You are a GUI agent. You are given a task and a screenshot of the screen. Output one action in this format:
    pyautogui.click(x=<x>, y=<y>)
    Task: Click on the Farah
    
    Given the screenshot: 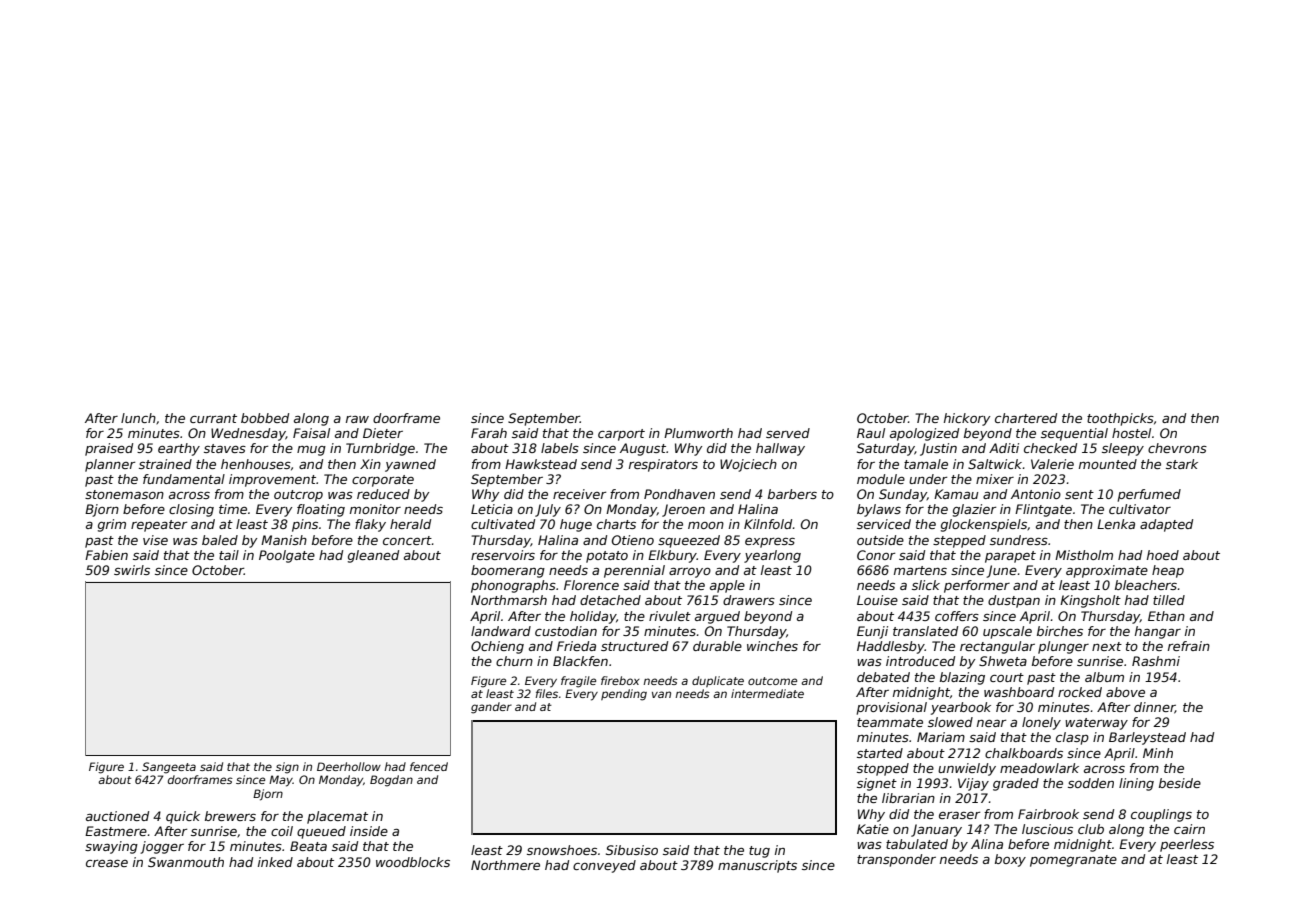 What is the action you would take?
    pyautogui.click(x=489, y=433)
